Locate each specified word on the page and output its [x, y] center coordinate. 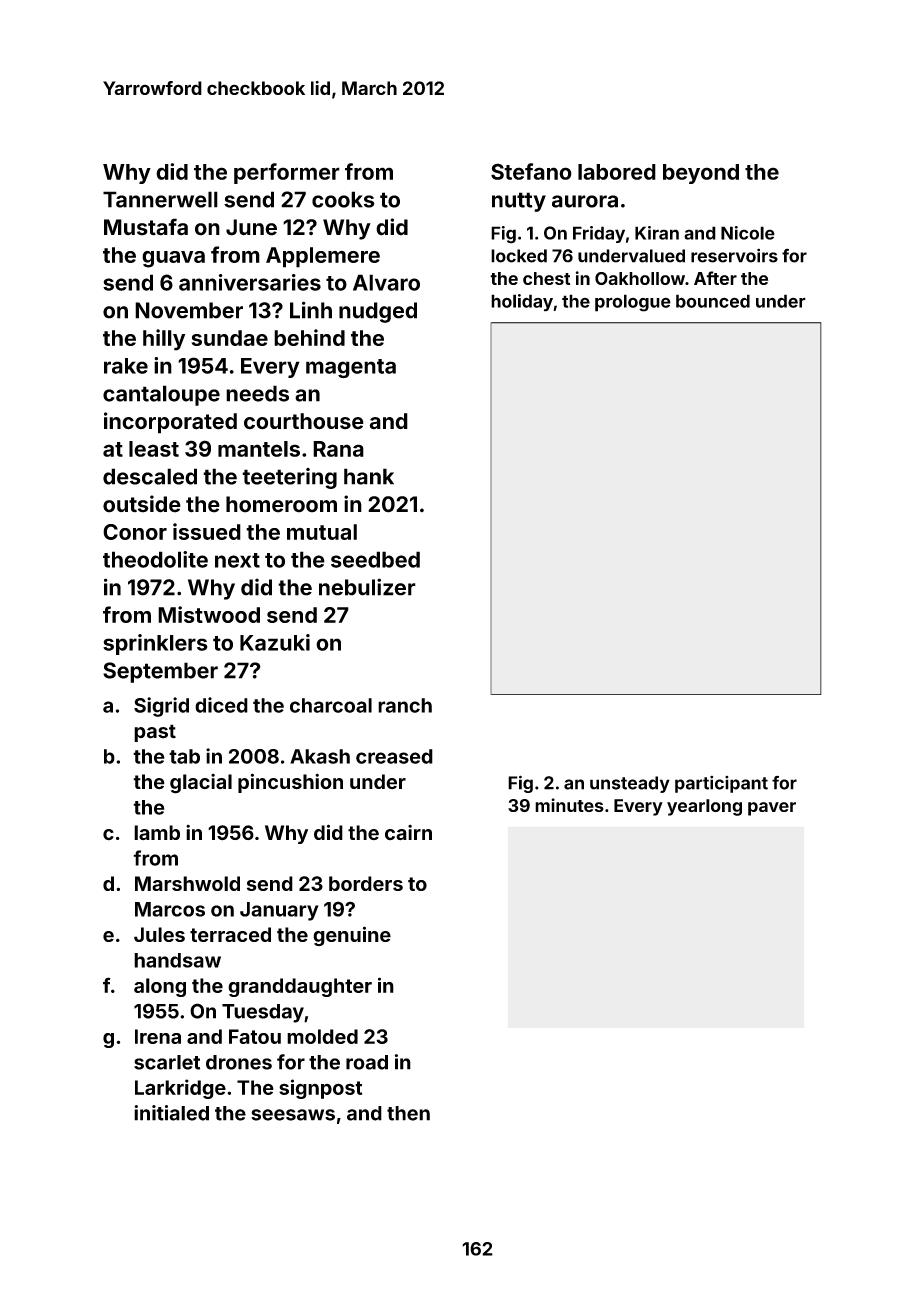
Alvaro [386, 282]
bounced [713, 301]
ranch [405, 705]
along [160, 987]
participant [721, 784]
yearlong [704, 807]
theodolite [155, 559]
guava [173, 259]
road [367, 1062]
